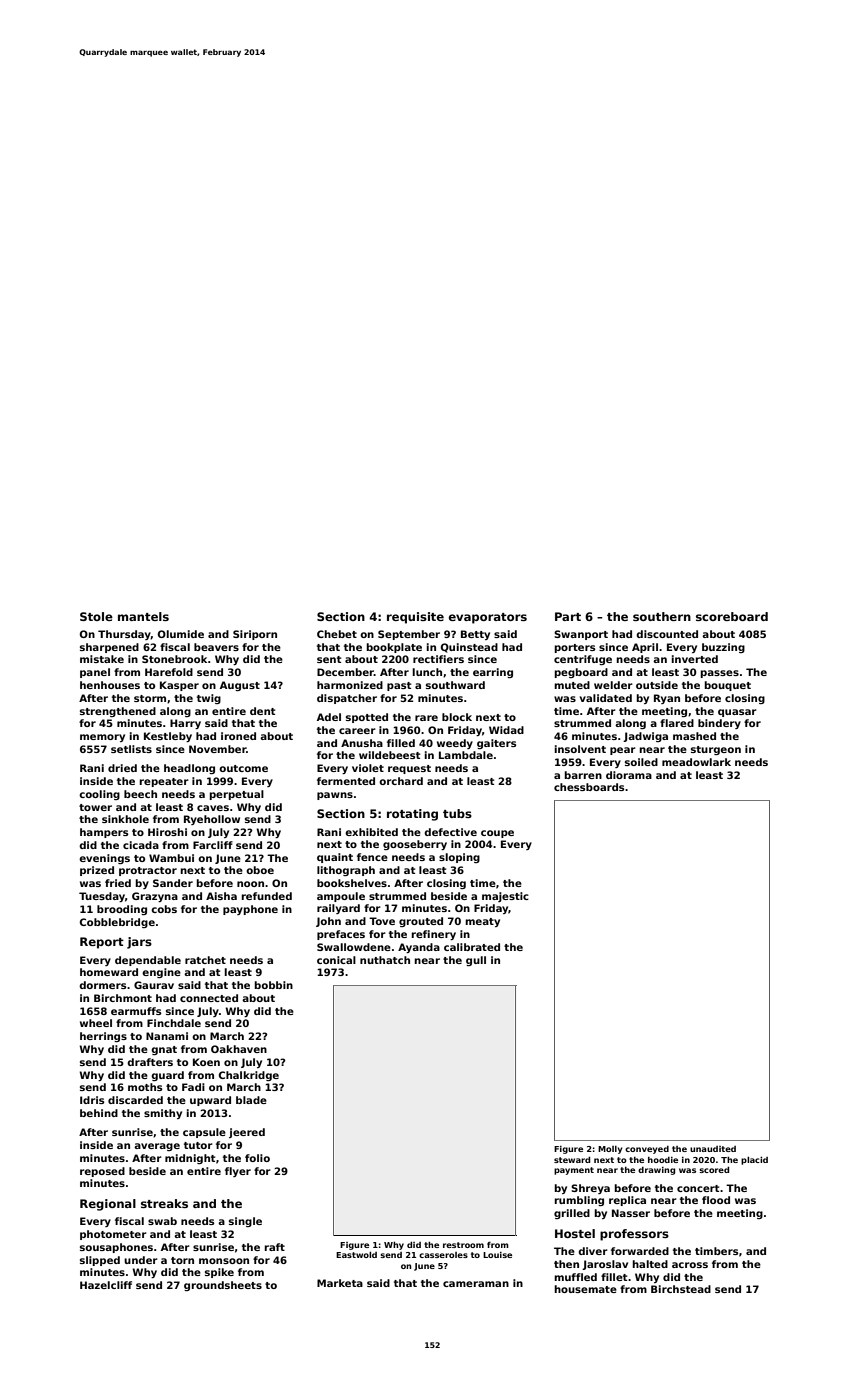 The width and height of the screenshot is (849, 1400). Describe the element at coordinates (249, 1076) in the screenshot. I see `Chalkridge` at that location.
